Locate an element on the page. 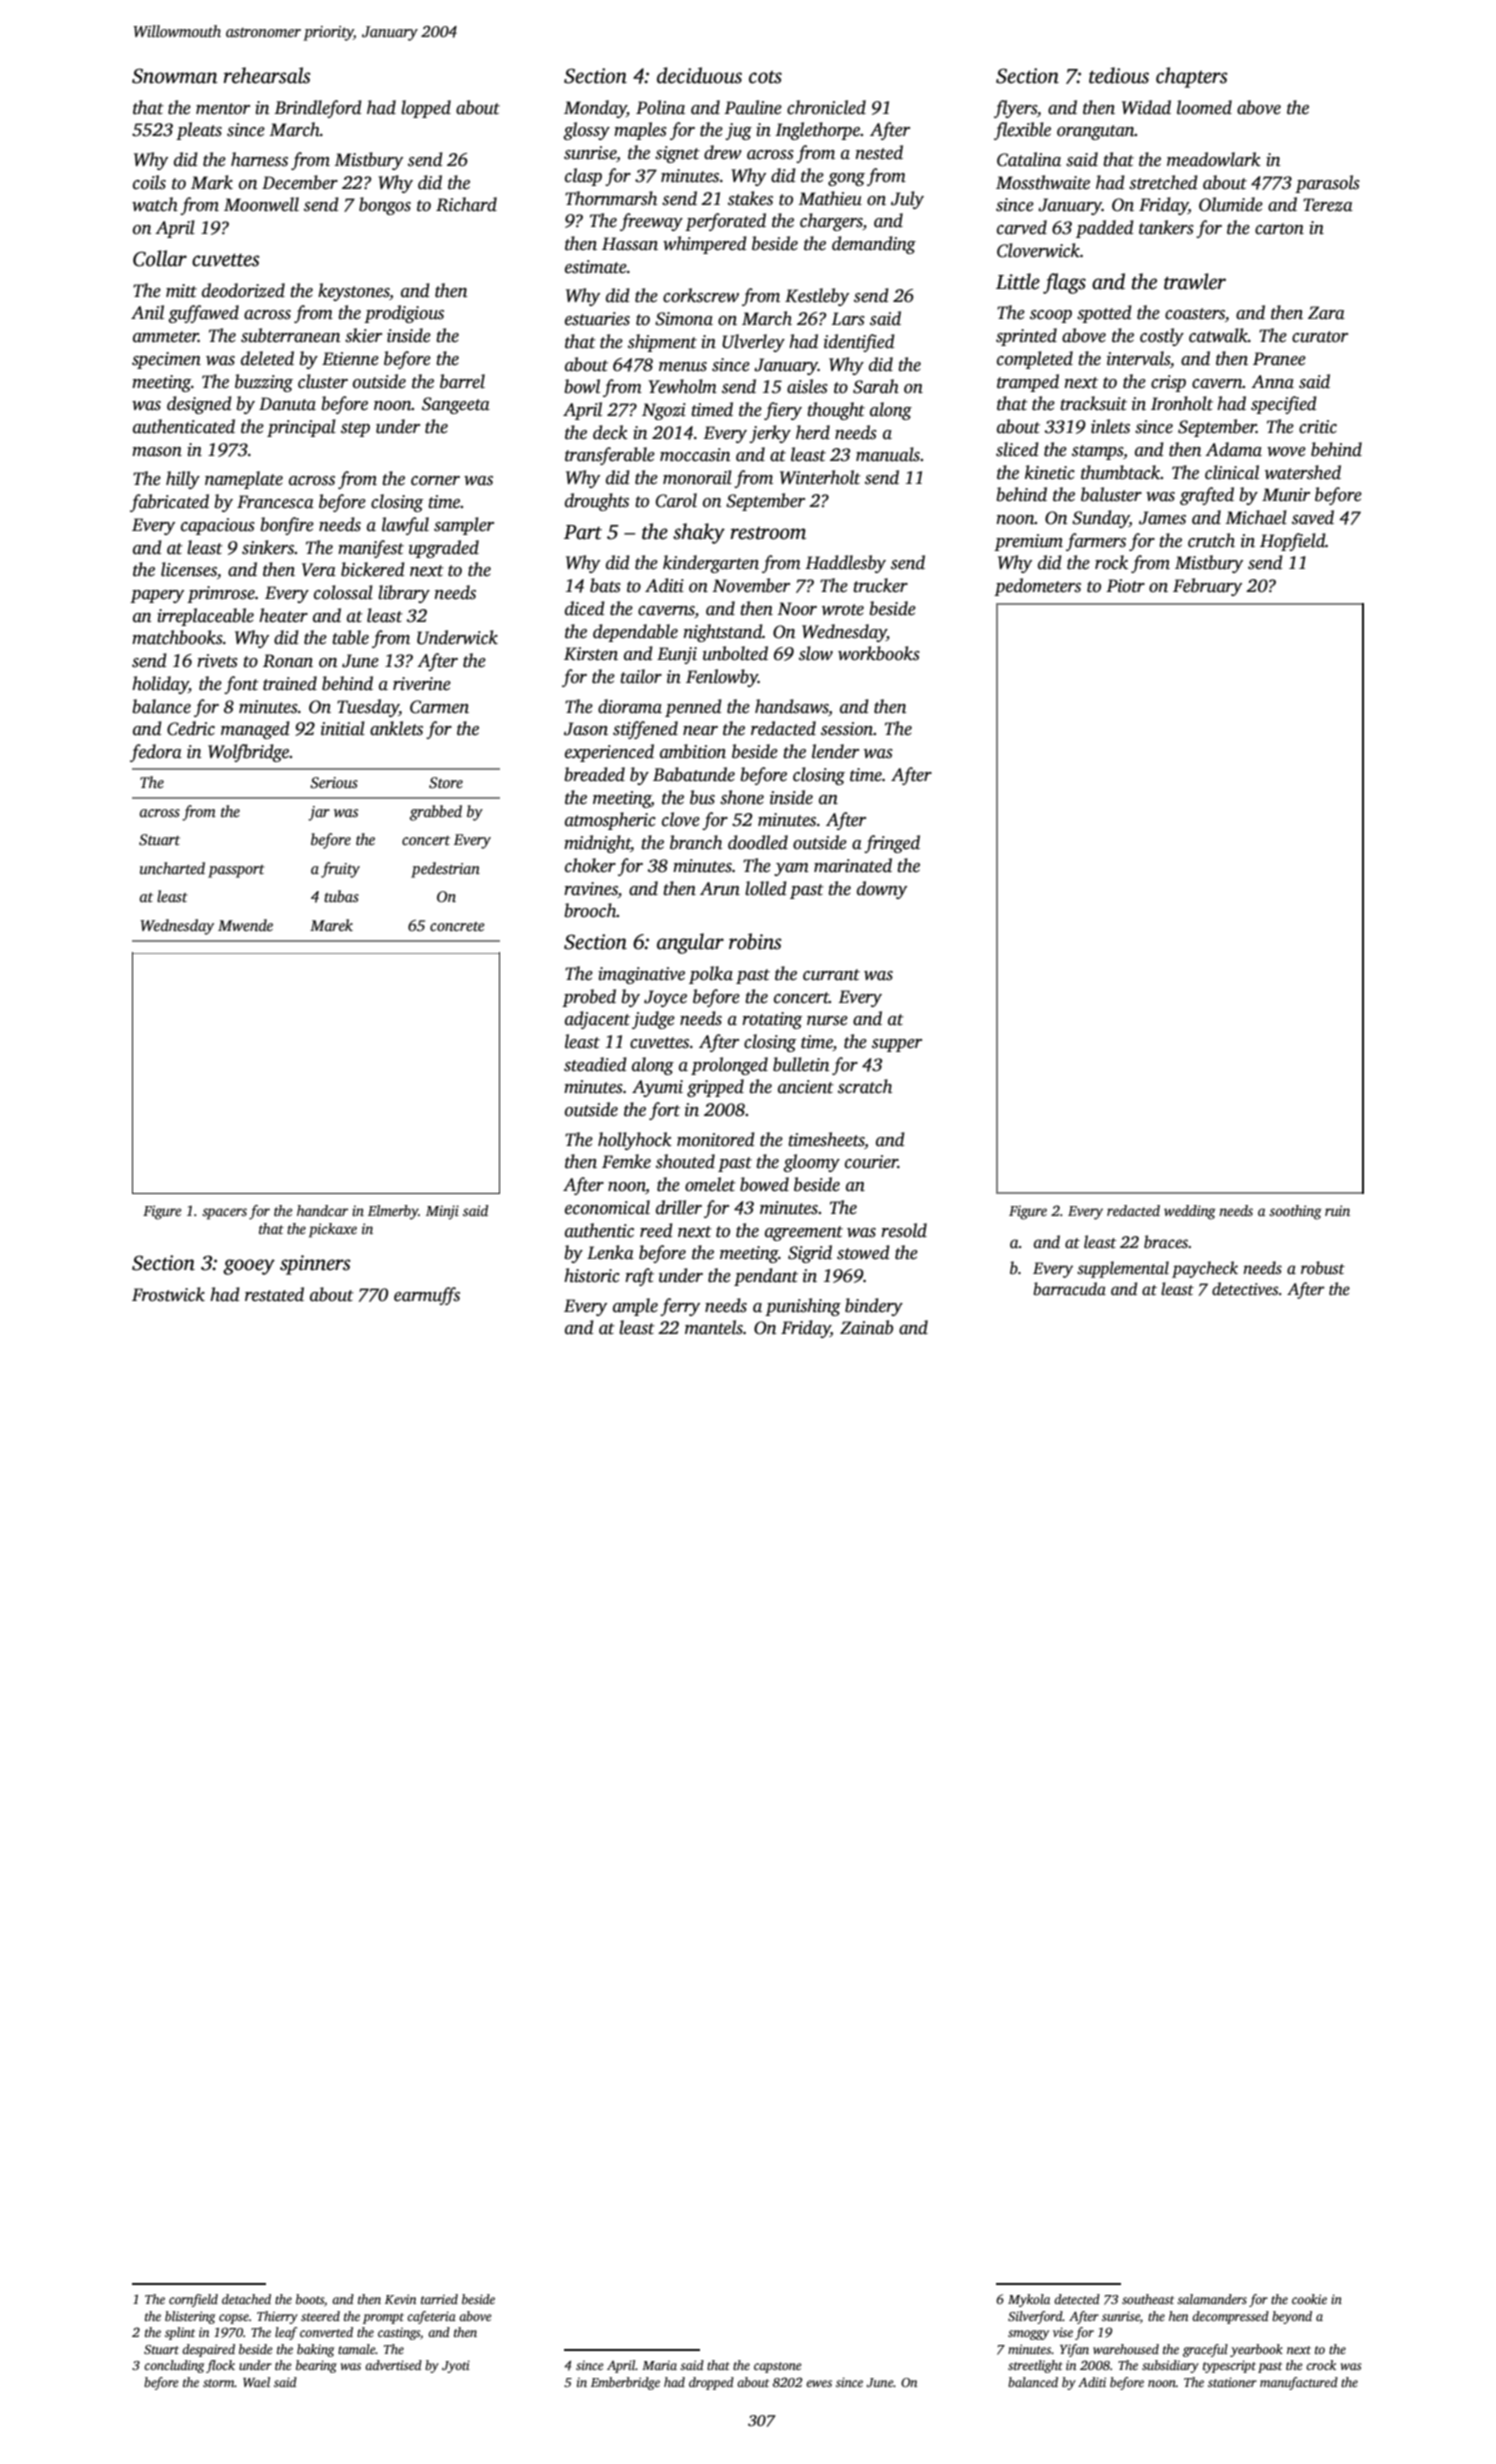 The height and width of the page is (2464, 1496). Zainab is located at coordinates (866, 1327).
